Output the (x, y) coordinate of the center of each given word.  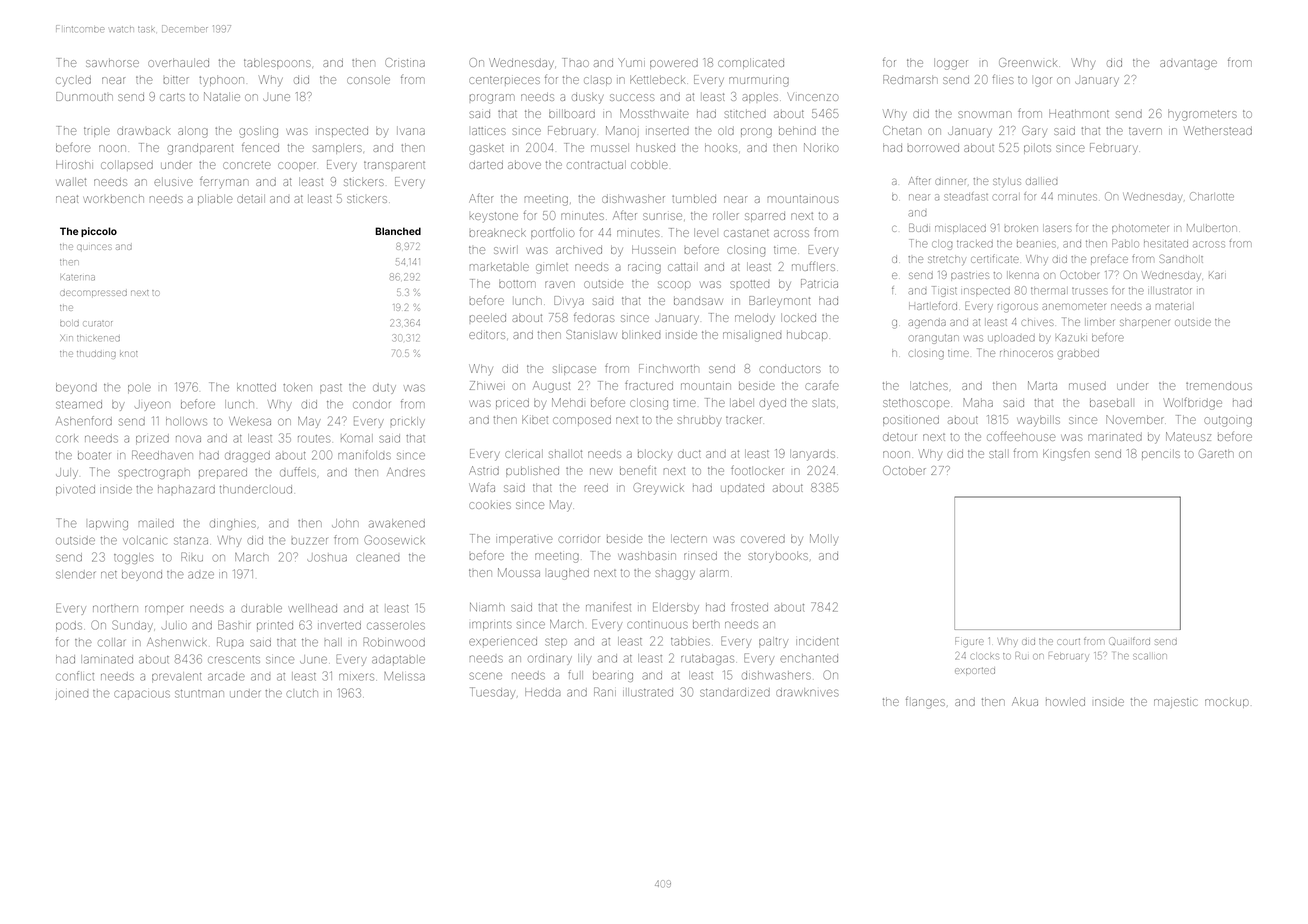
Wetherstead (1218, 130)
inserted (667, 131)
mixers (356, 677)
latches (929, 386)
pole (139, 388)
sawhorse (112, 63)
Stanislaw (591, 334)
